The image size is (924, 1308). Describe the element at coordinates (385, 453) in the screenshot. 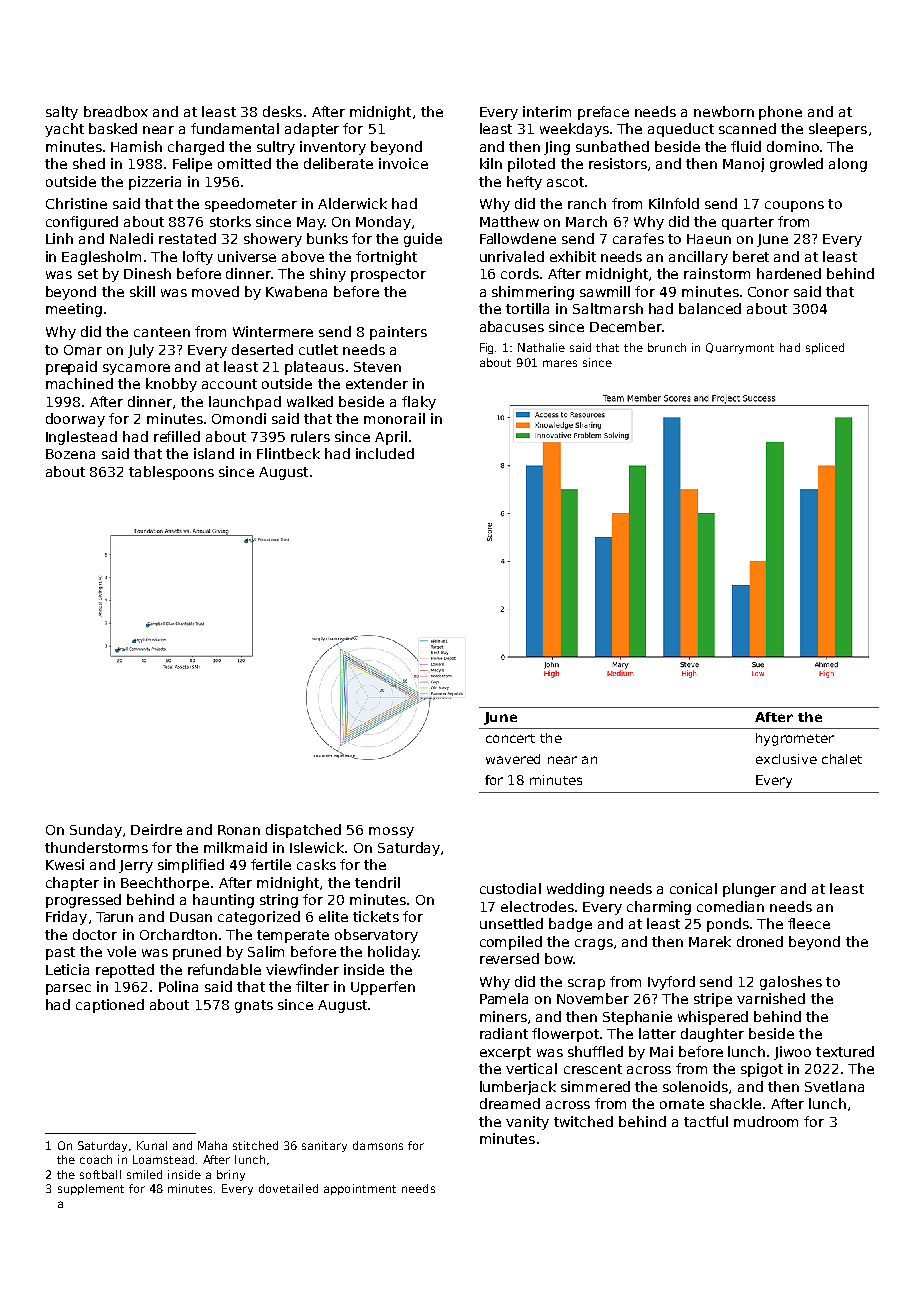

I see `included` at that location.
